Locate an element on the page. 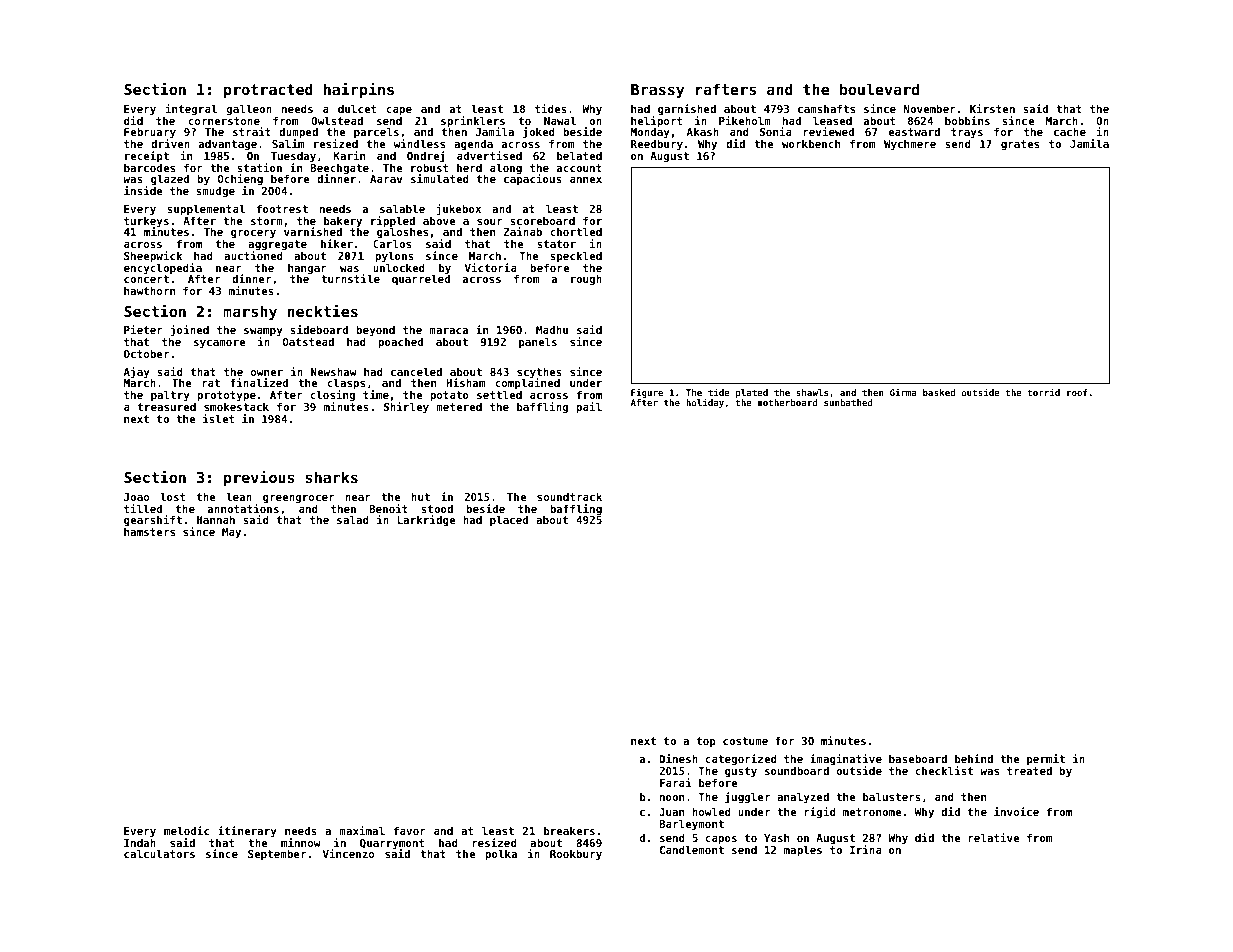 This document has width=1233, height=952. Girma is located at coordinates (903, 392).
